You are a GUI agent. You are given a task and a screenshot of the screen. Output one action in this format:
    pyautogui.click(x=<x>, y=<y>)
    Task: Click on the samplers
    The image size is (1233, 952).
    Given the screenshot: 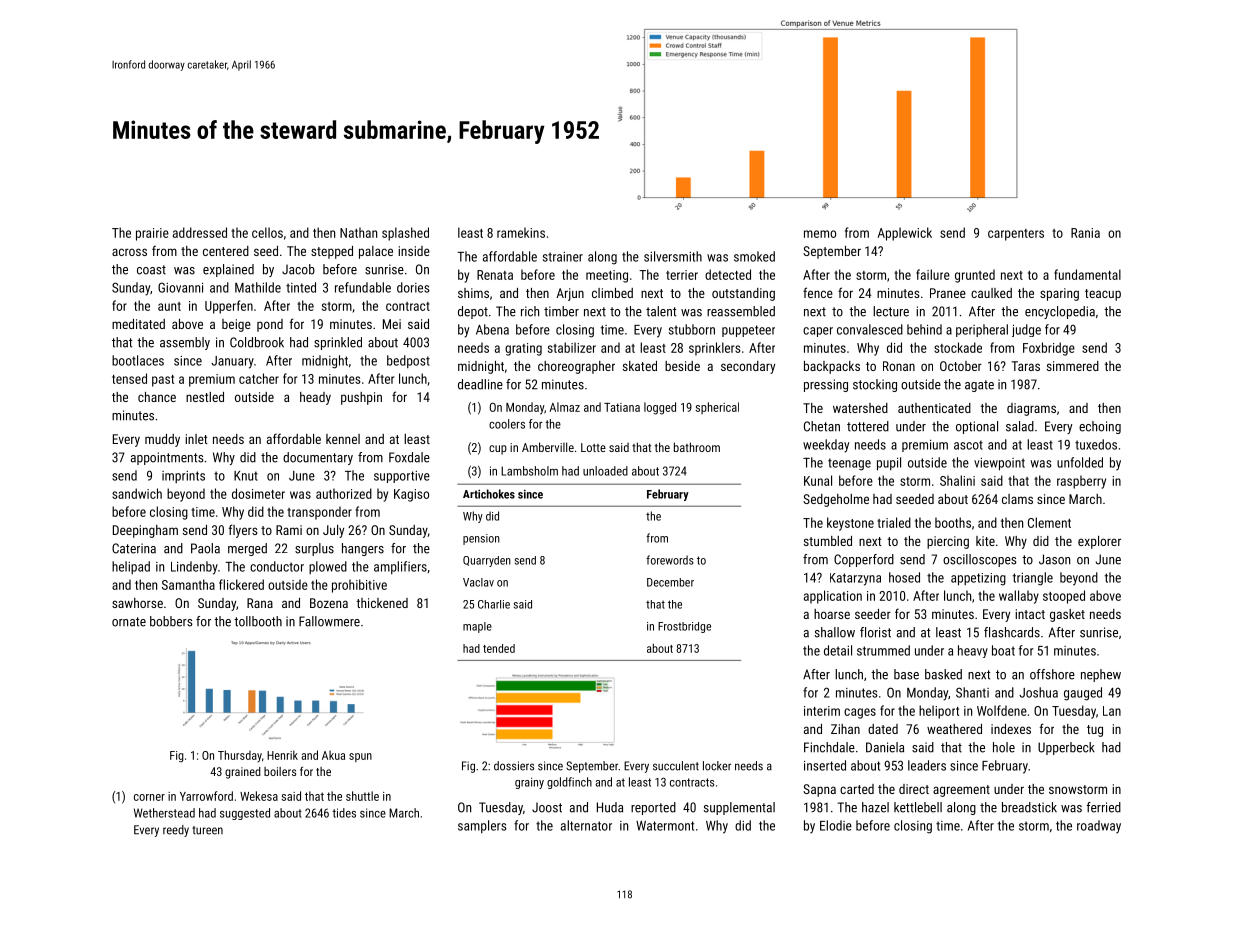 What is the action you would take?
    pyautogui.click(x=482, y=826)
